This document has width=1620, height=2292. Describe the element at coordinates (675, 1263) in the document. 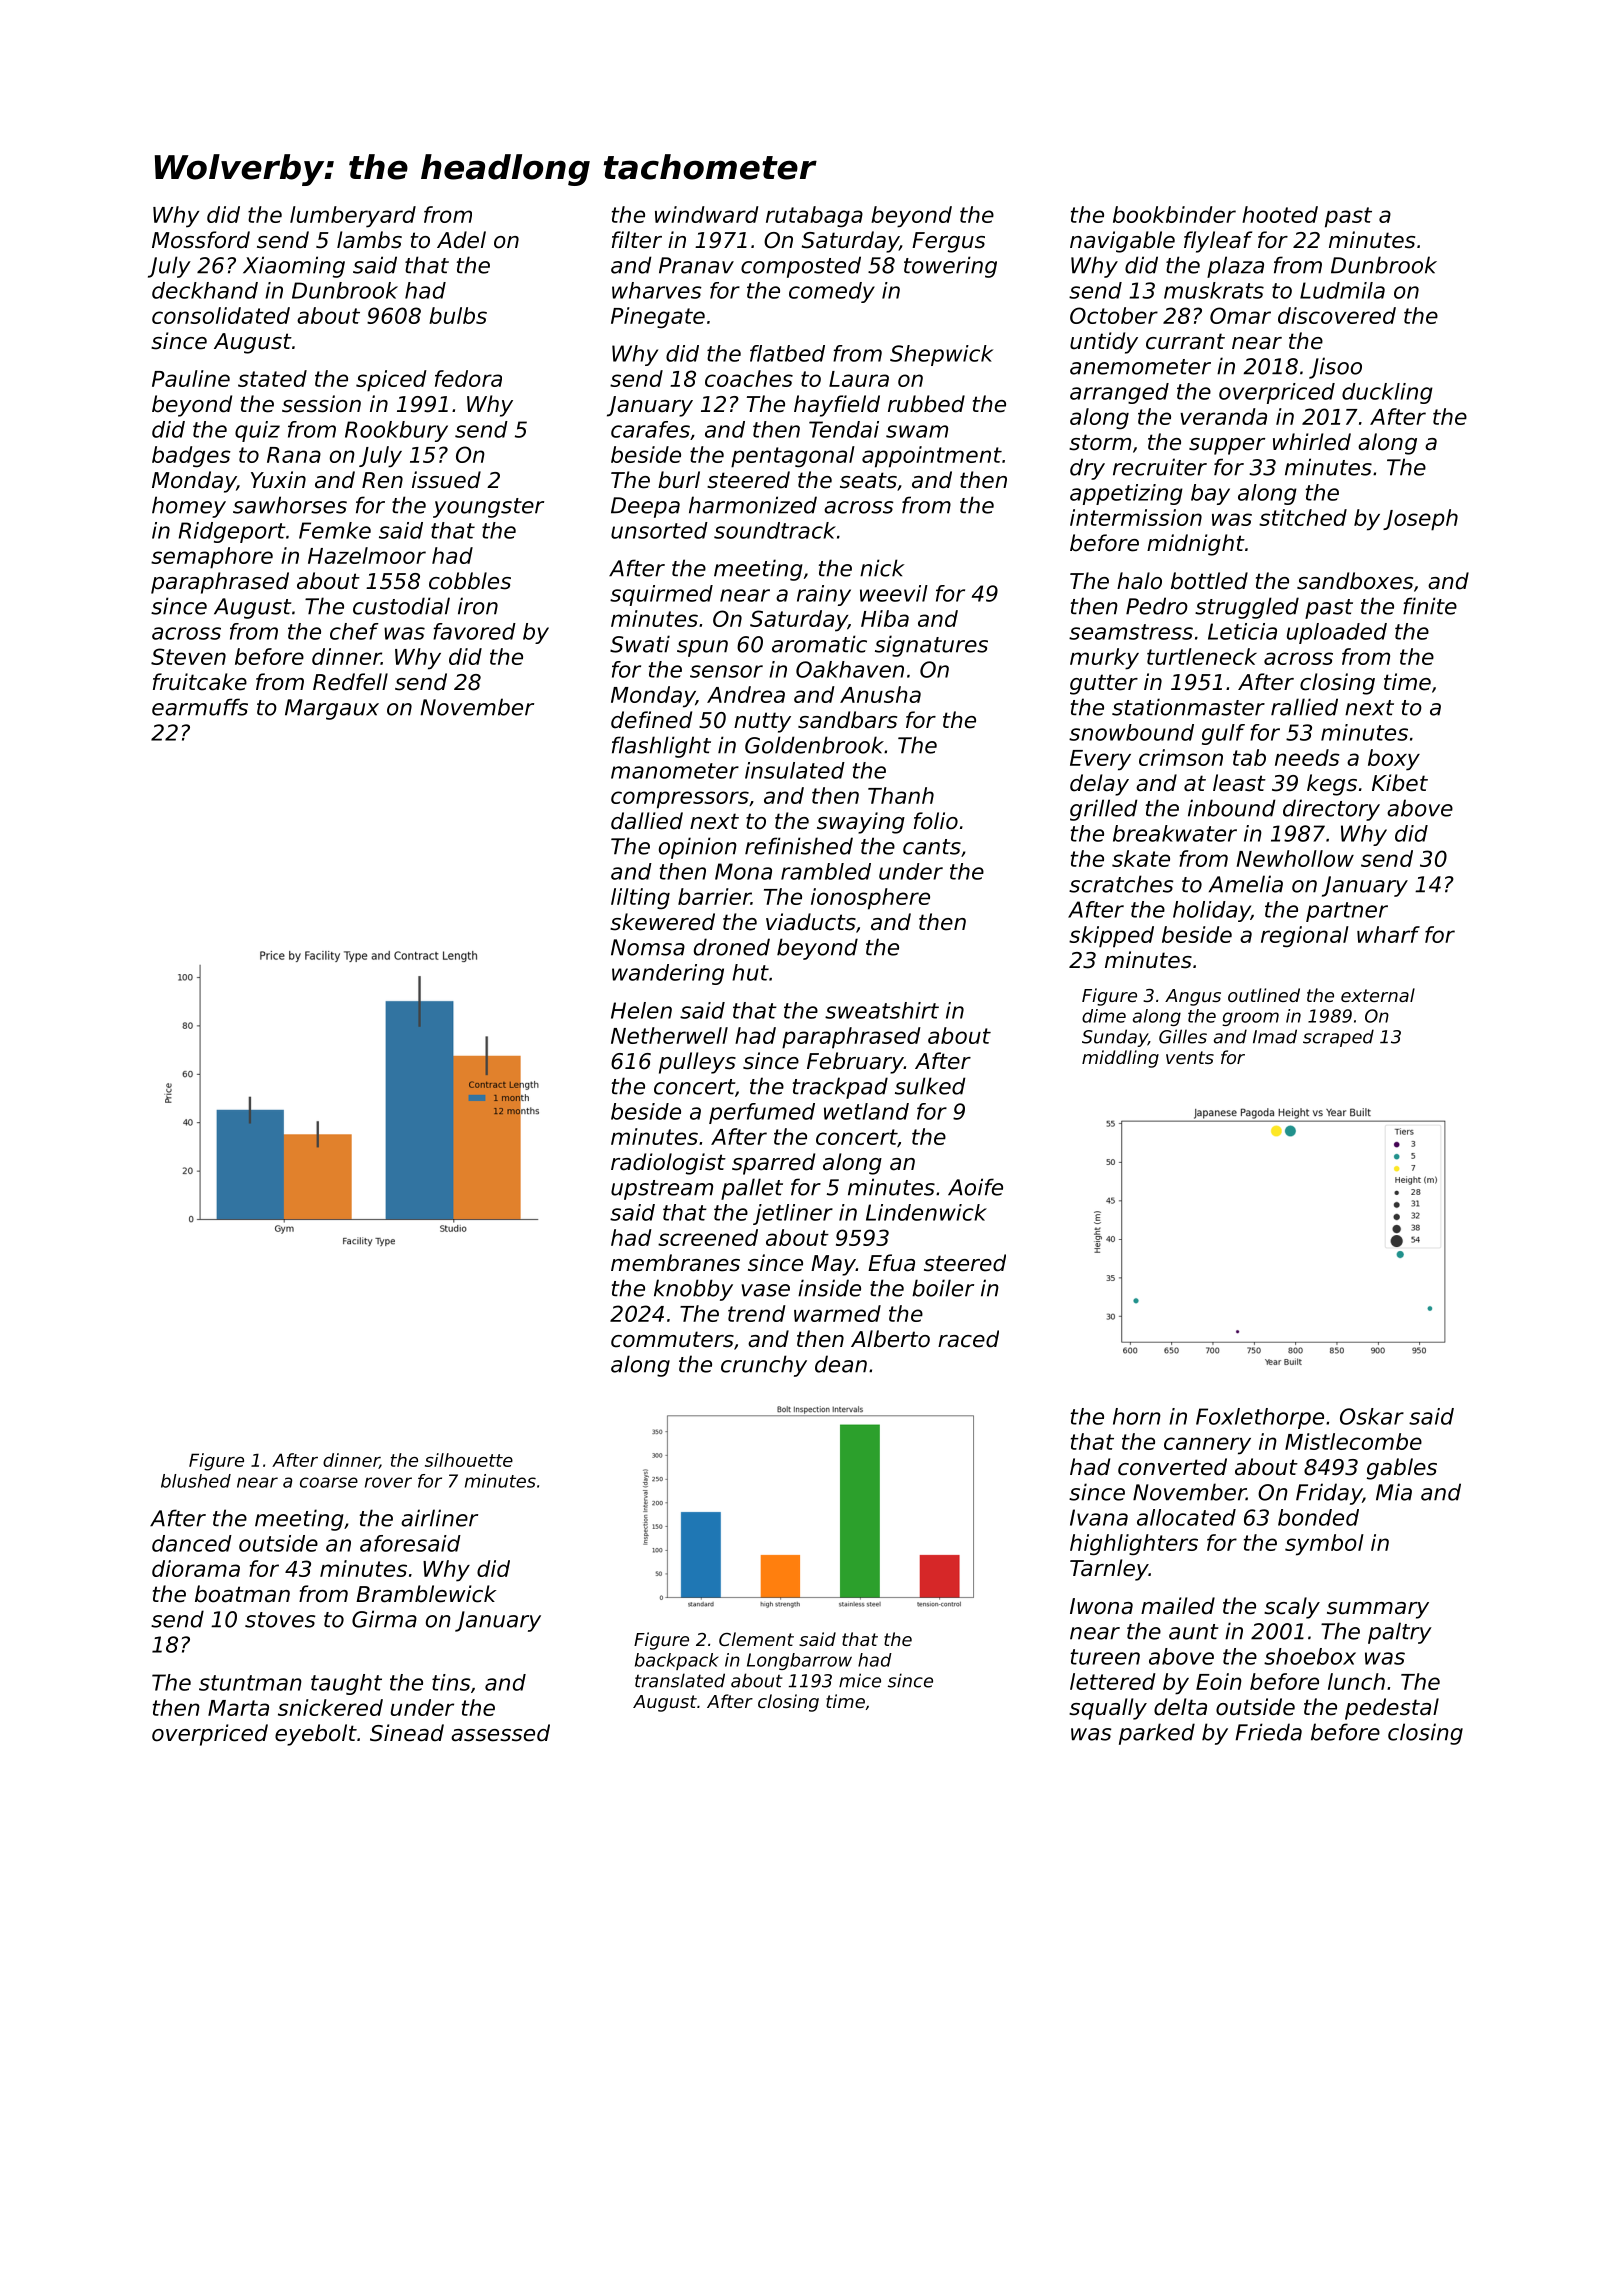

I see `membranes` at that location.
